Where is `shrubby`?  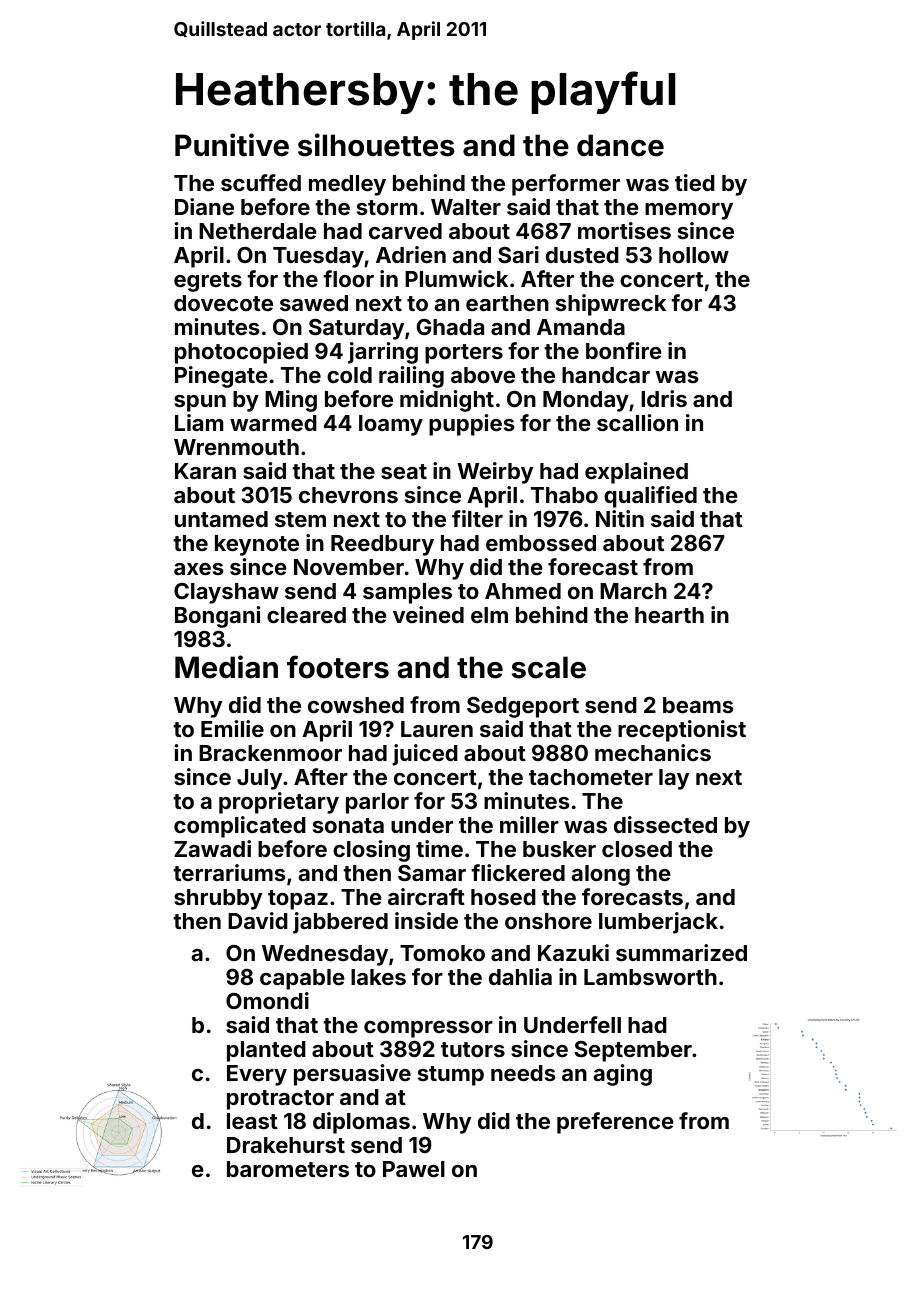
shrubby is located at coordinates (218, 899).
